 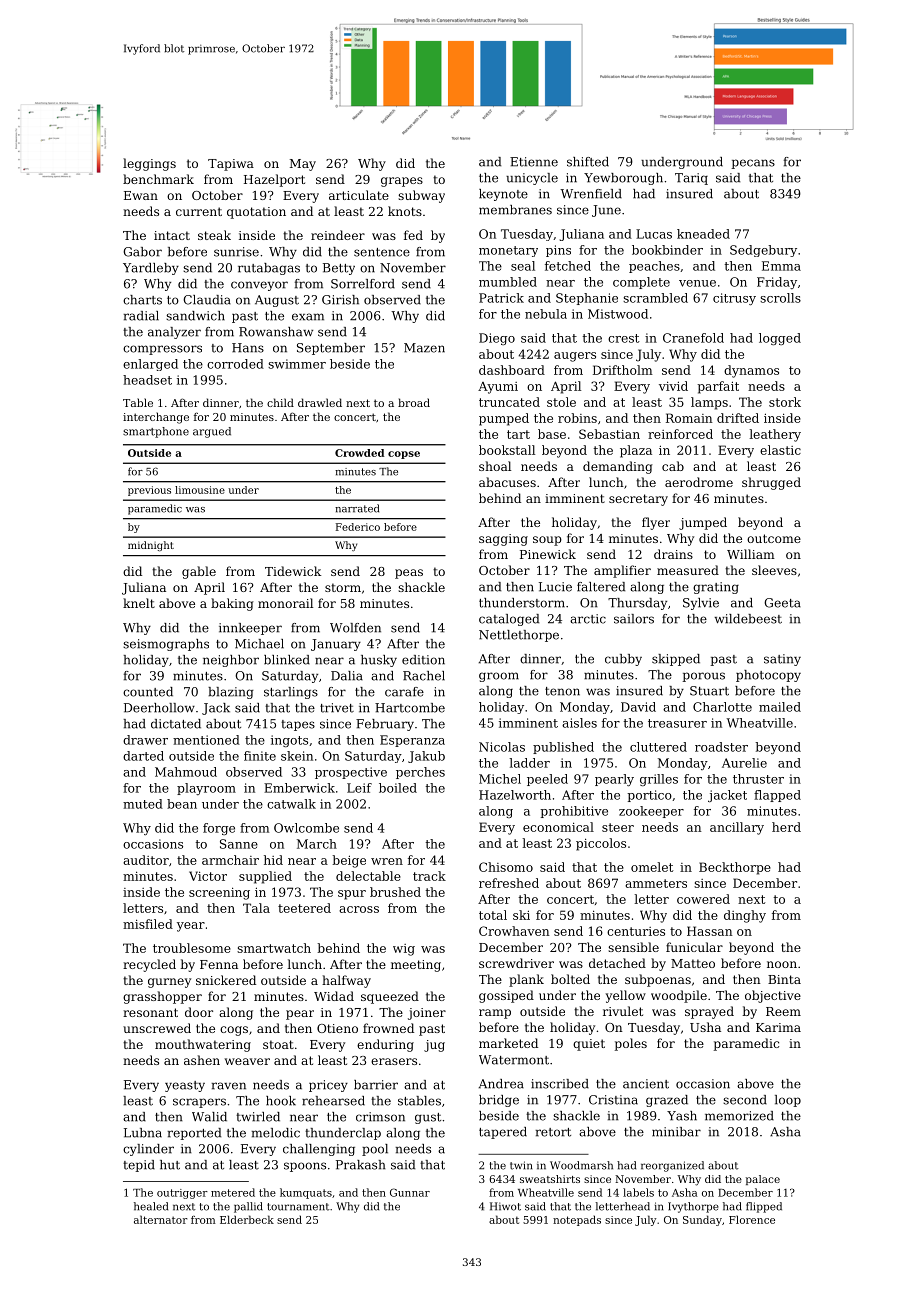 What do you see at coordinates (753, 164) in the document?
I see `pecans` at bounding box center [753, 164].
